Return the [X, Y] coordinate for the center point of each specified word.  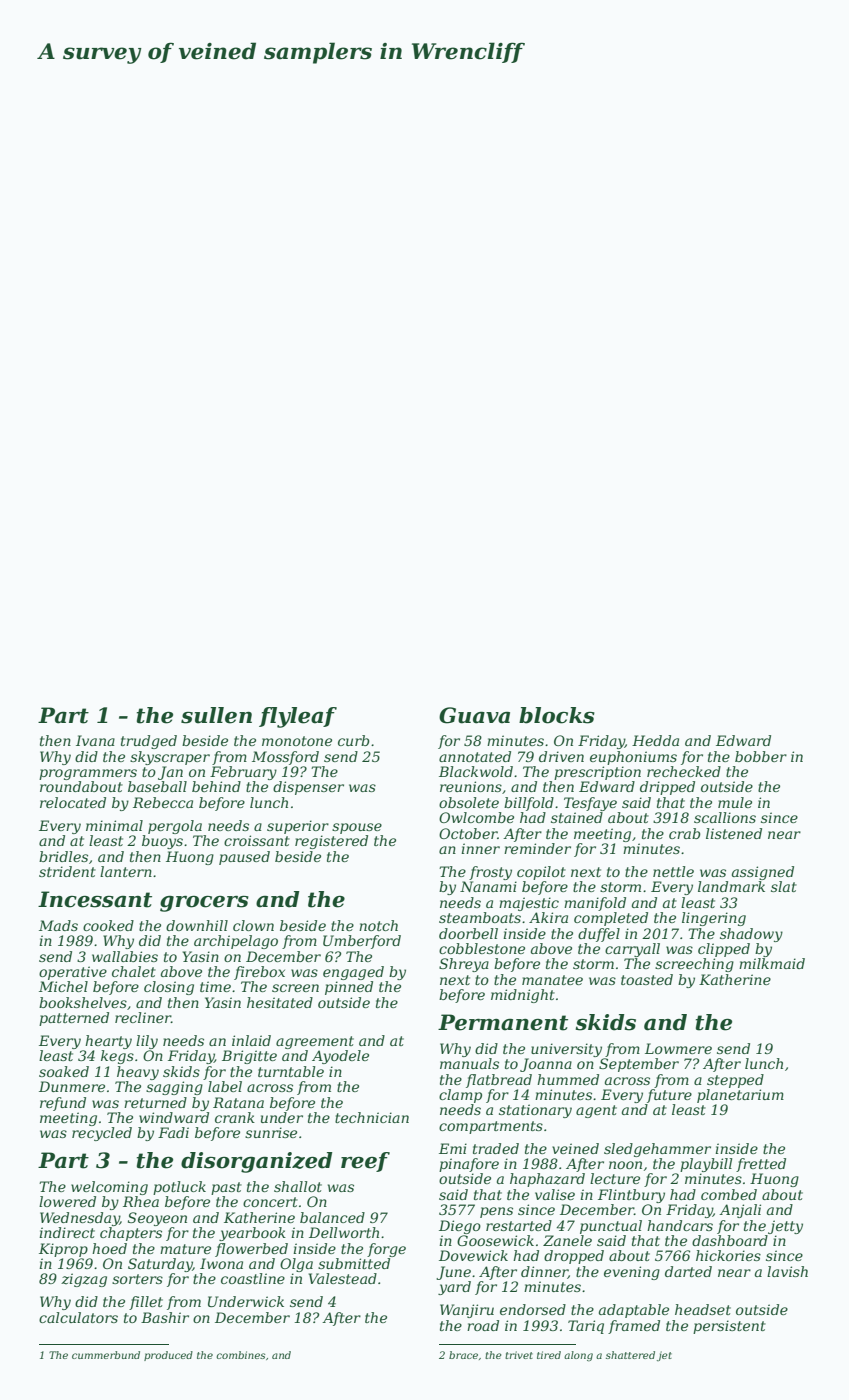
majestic [529, 904]
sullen [216, 715]
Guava [474, 715]
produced [168, 1356]
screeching [694, 965]
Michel [63, 986]
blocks [557, 715]
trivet [519, 1355]
